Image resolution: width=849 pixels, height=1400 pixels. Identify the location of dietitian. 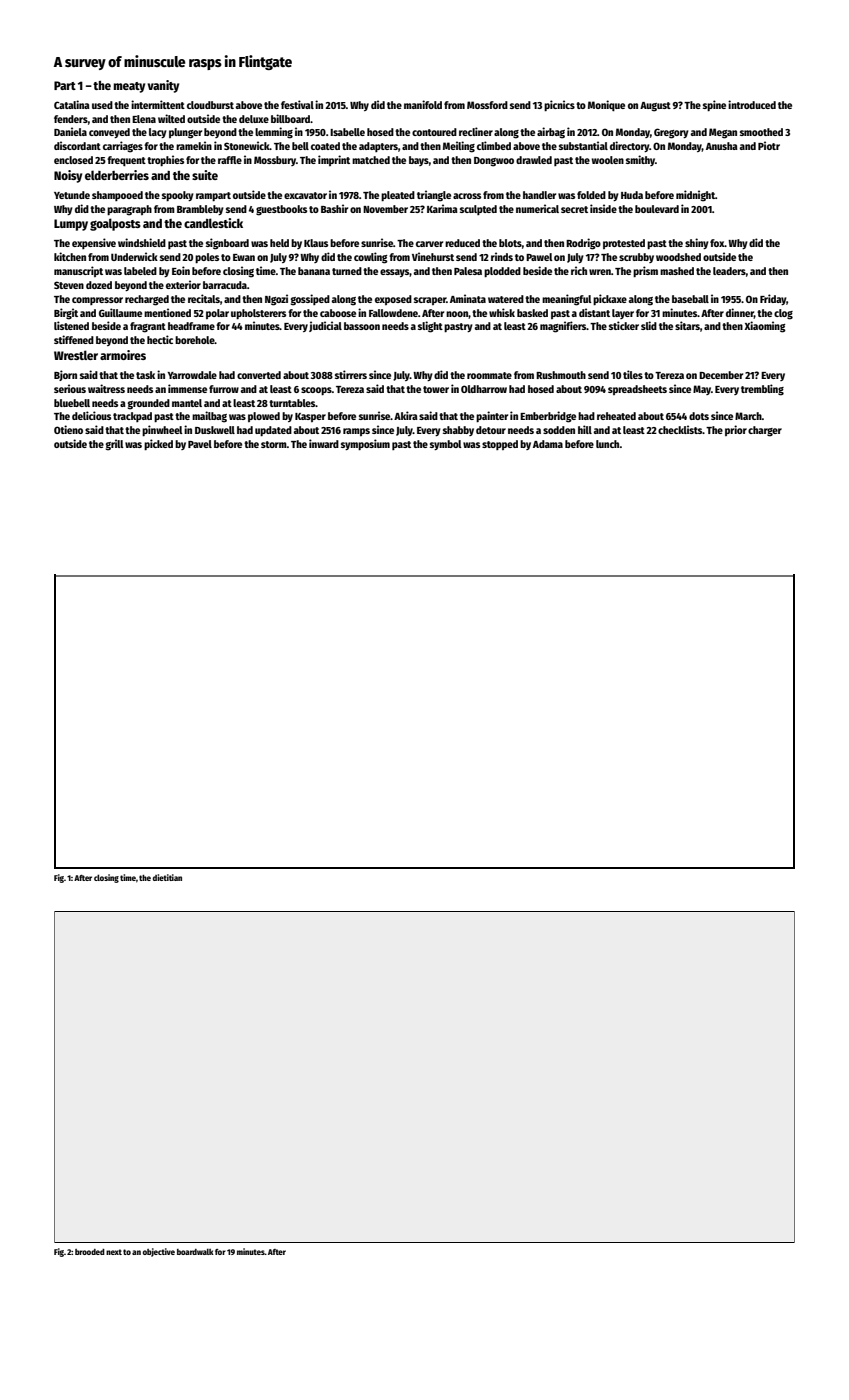
(167, 877).
